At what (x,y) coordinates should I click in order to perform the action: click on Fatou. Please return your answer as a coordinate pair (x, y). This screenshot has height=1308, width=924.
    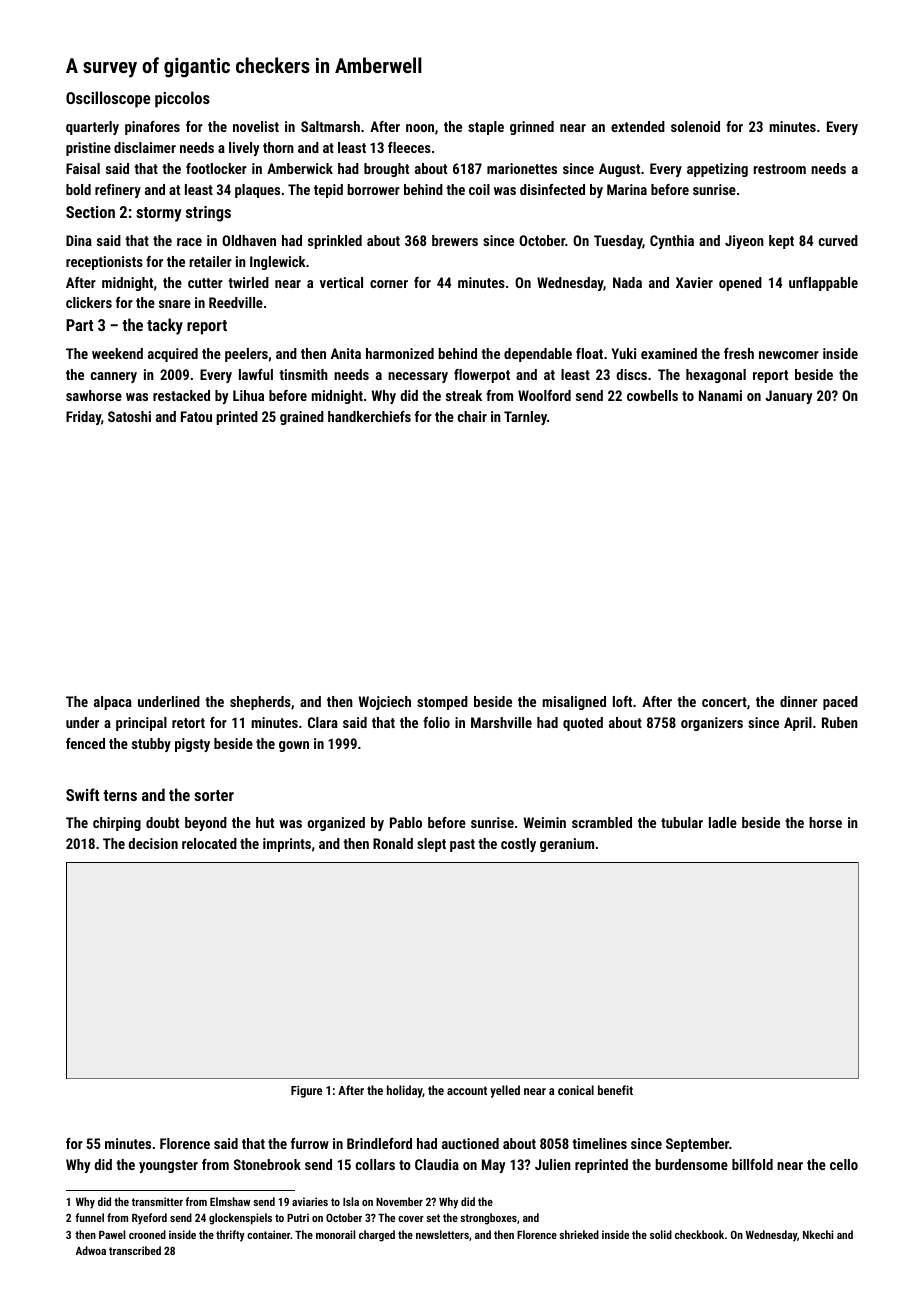
    Looking at the image, I should click on (196, 416).
